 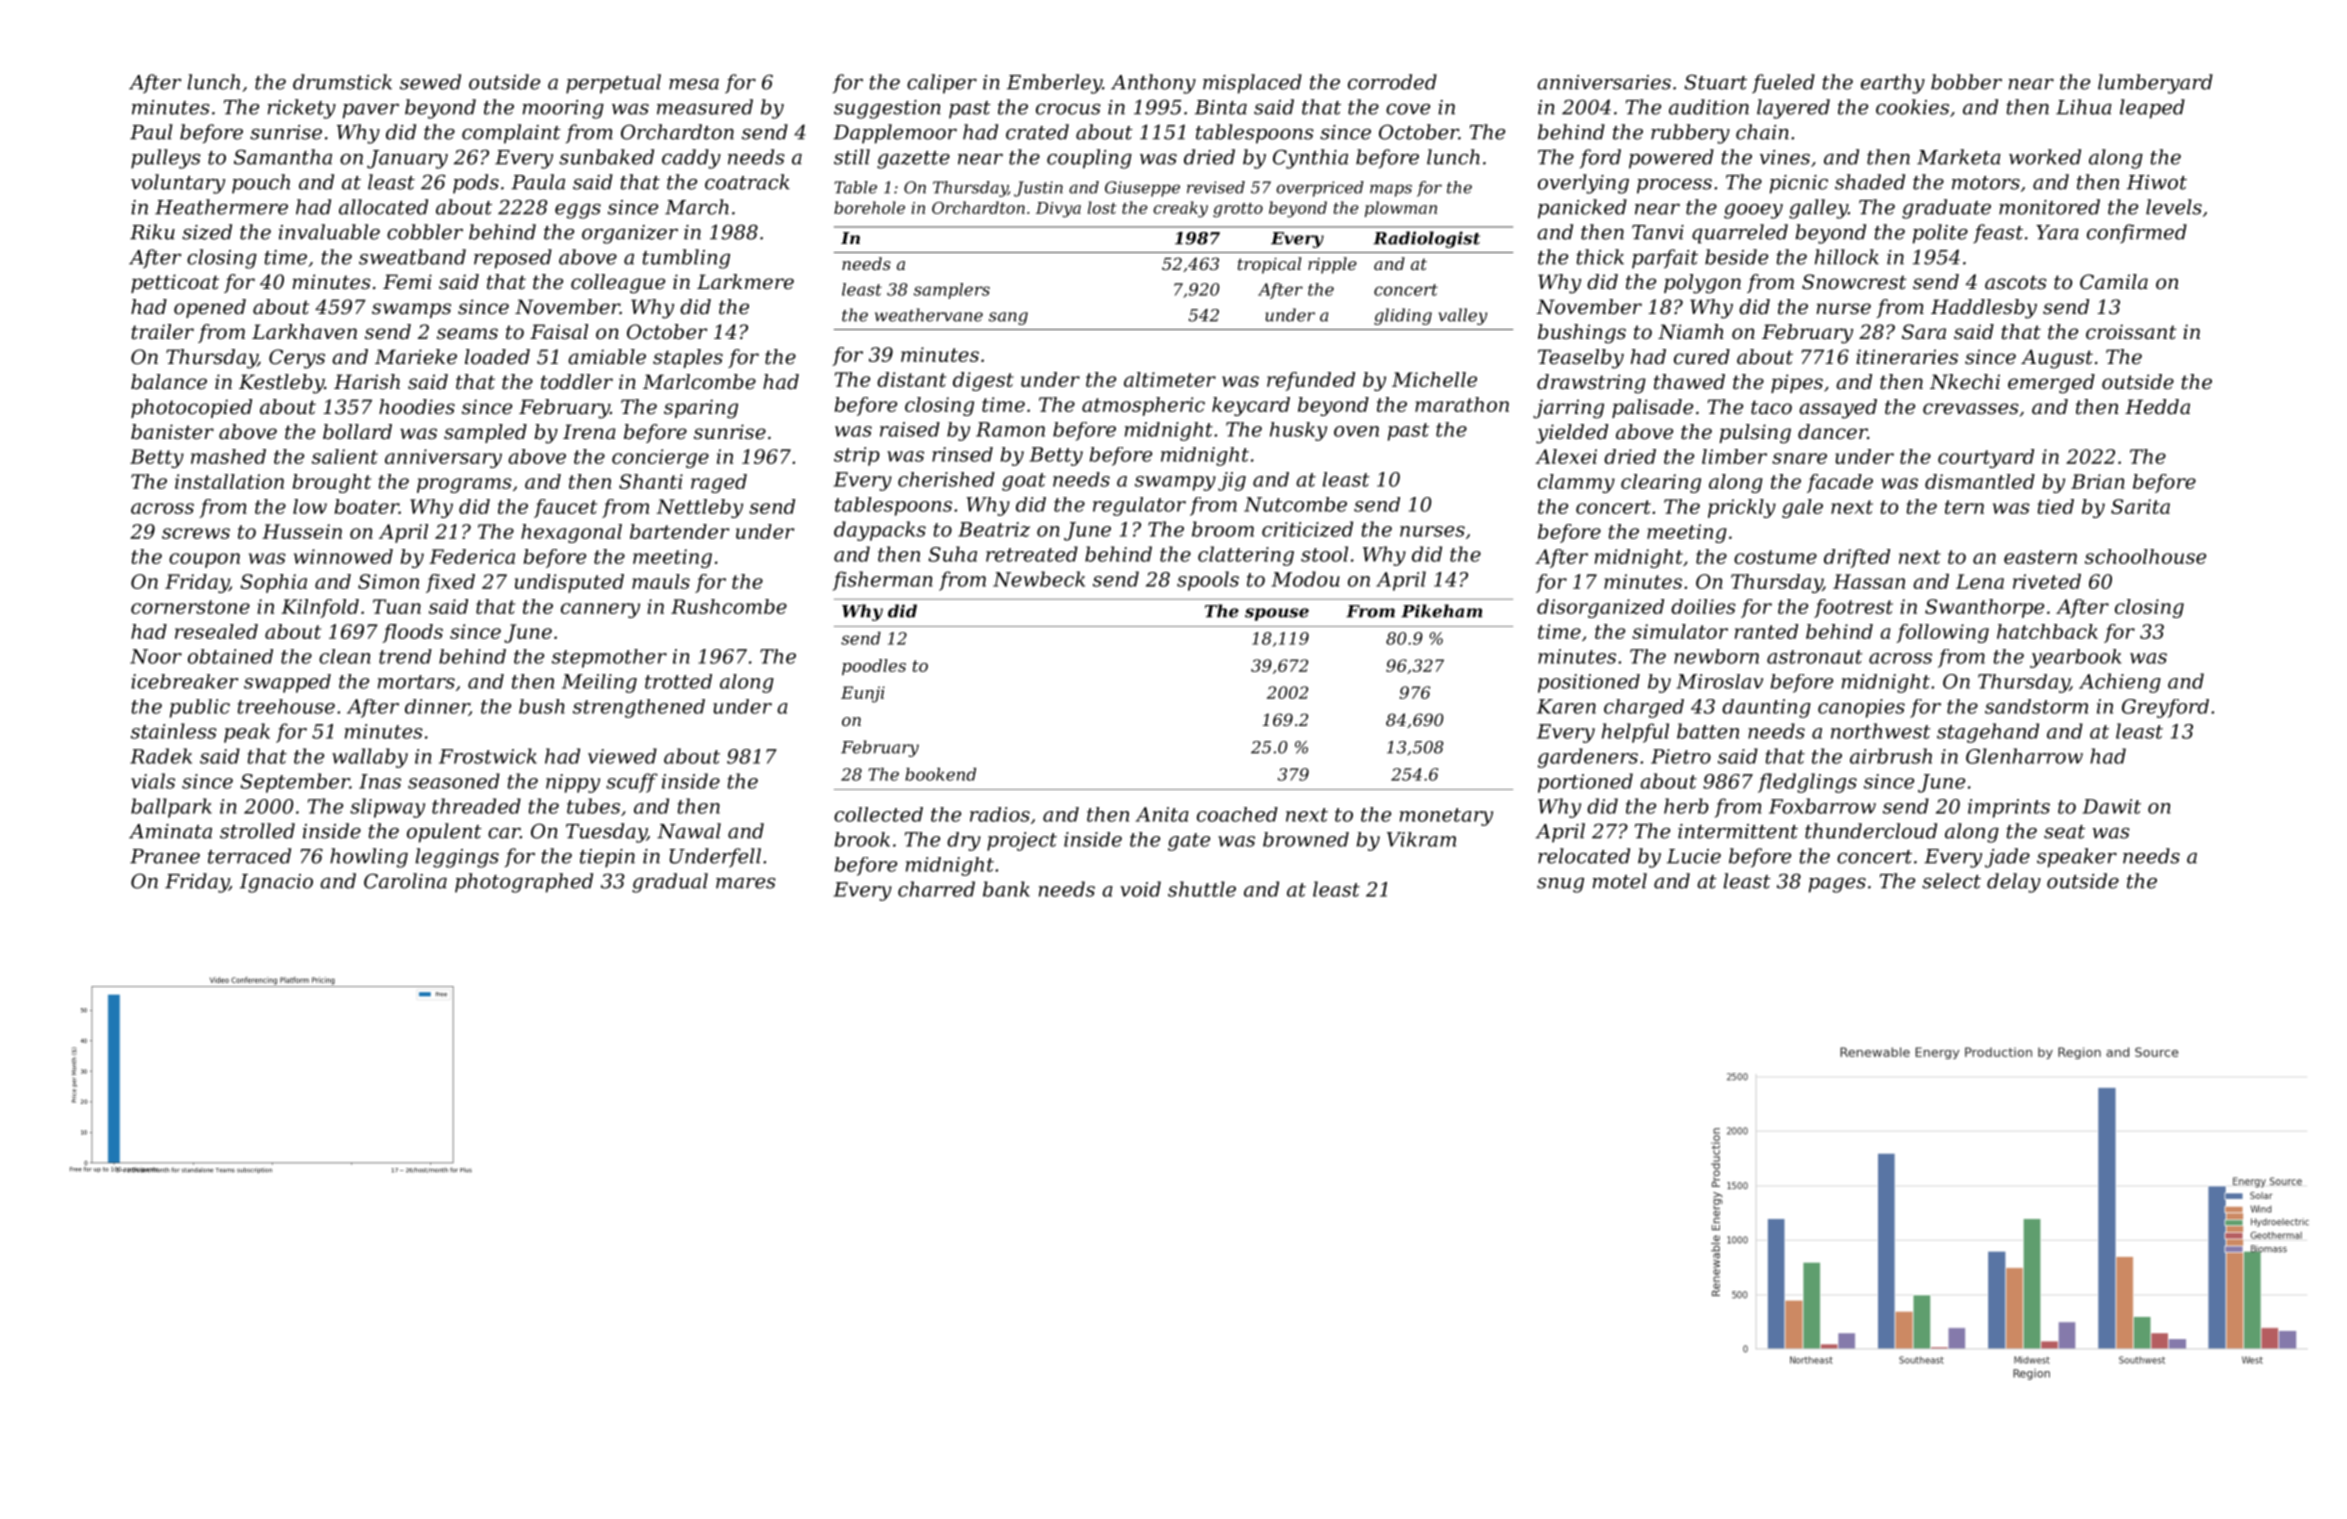 What do you see at coordinates (161, 756) in the document?
I see `Radek` at bounding box center [161, 756].
